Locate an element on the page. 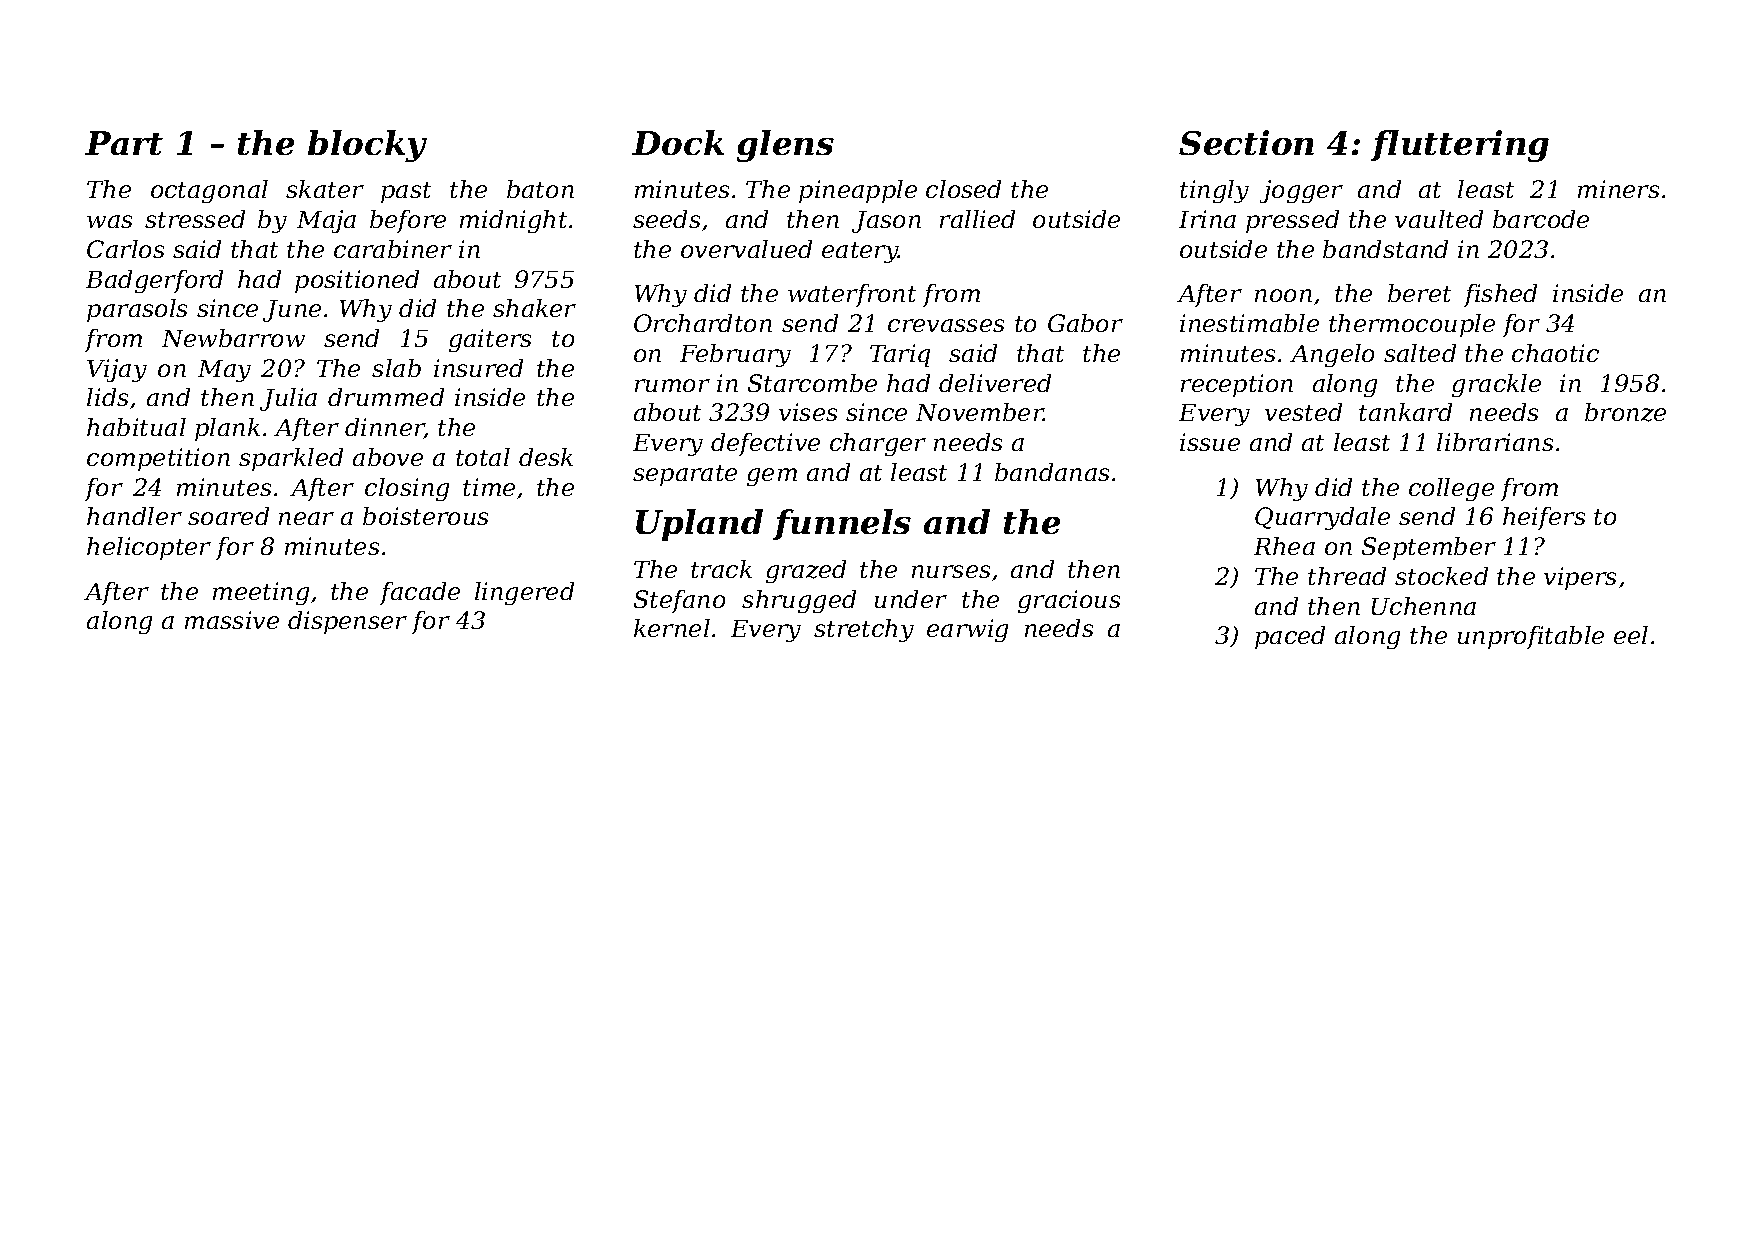 The height and width of the page is (1241, 1755). Jason is located at coordinates (886, 222).
